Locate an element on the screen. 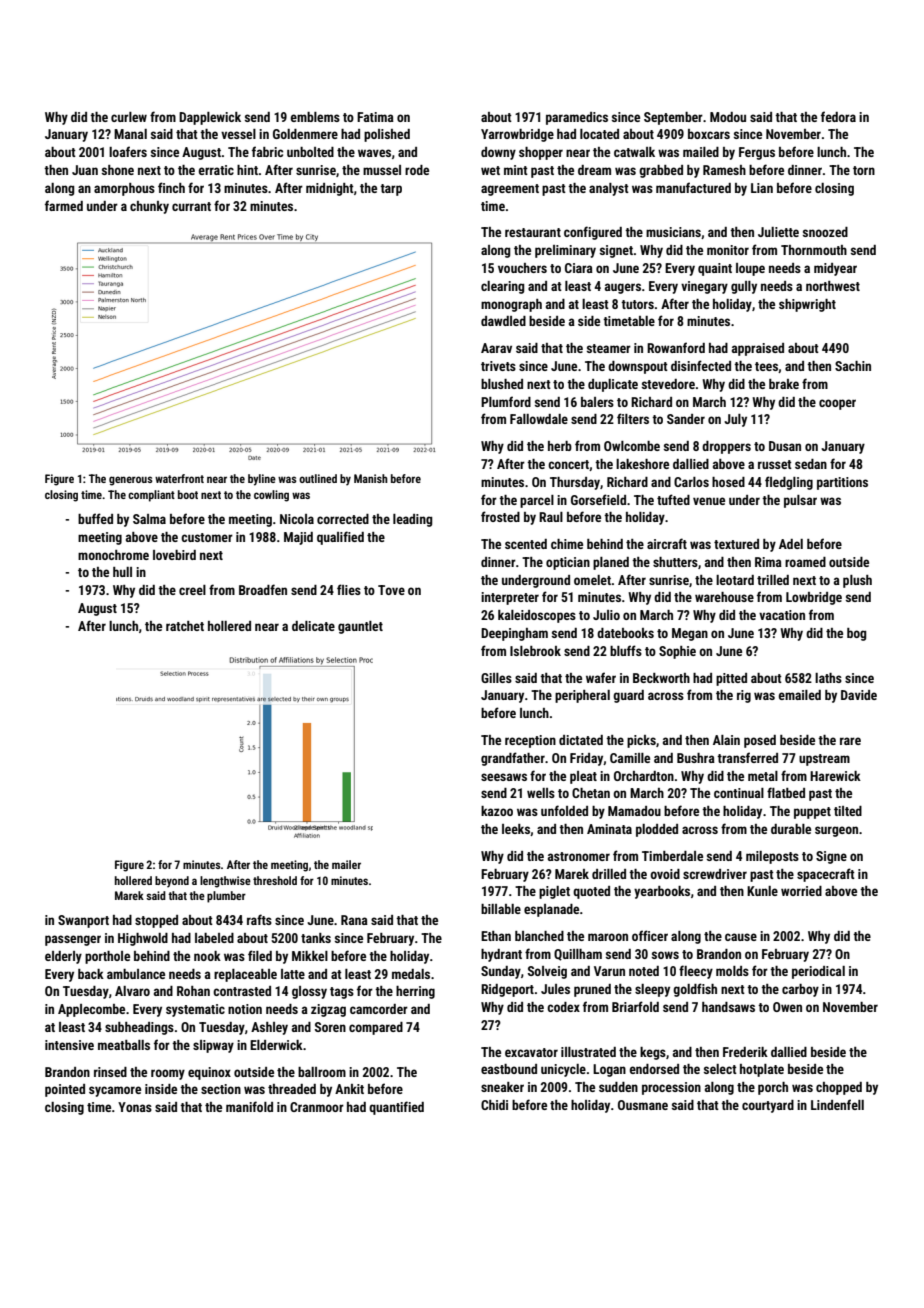  Ethan is located at coordinates (496, 936).
